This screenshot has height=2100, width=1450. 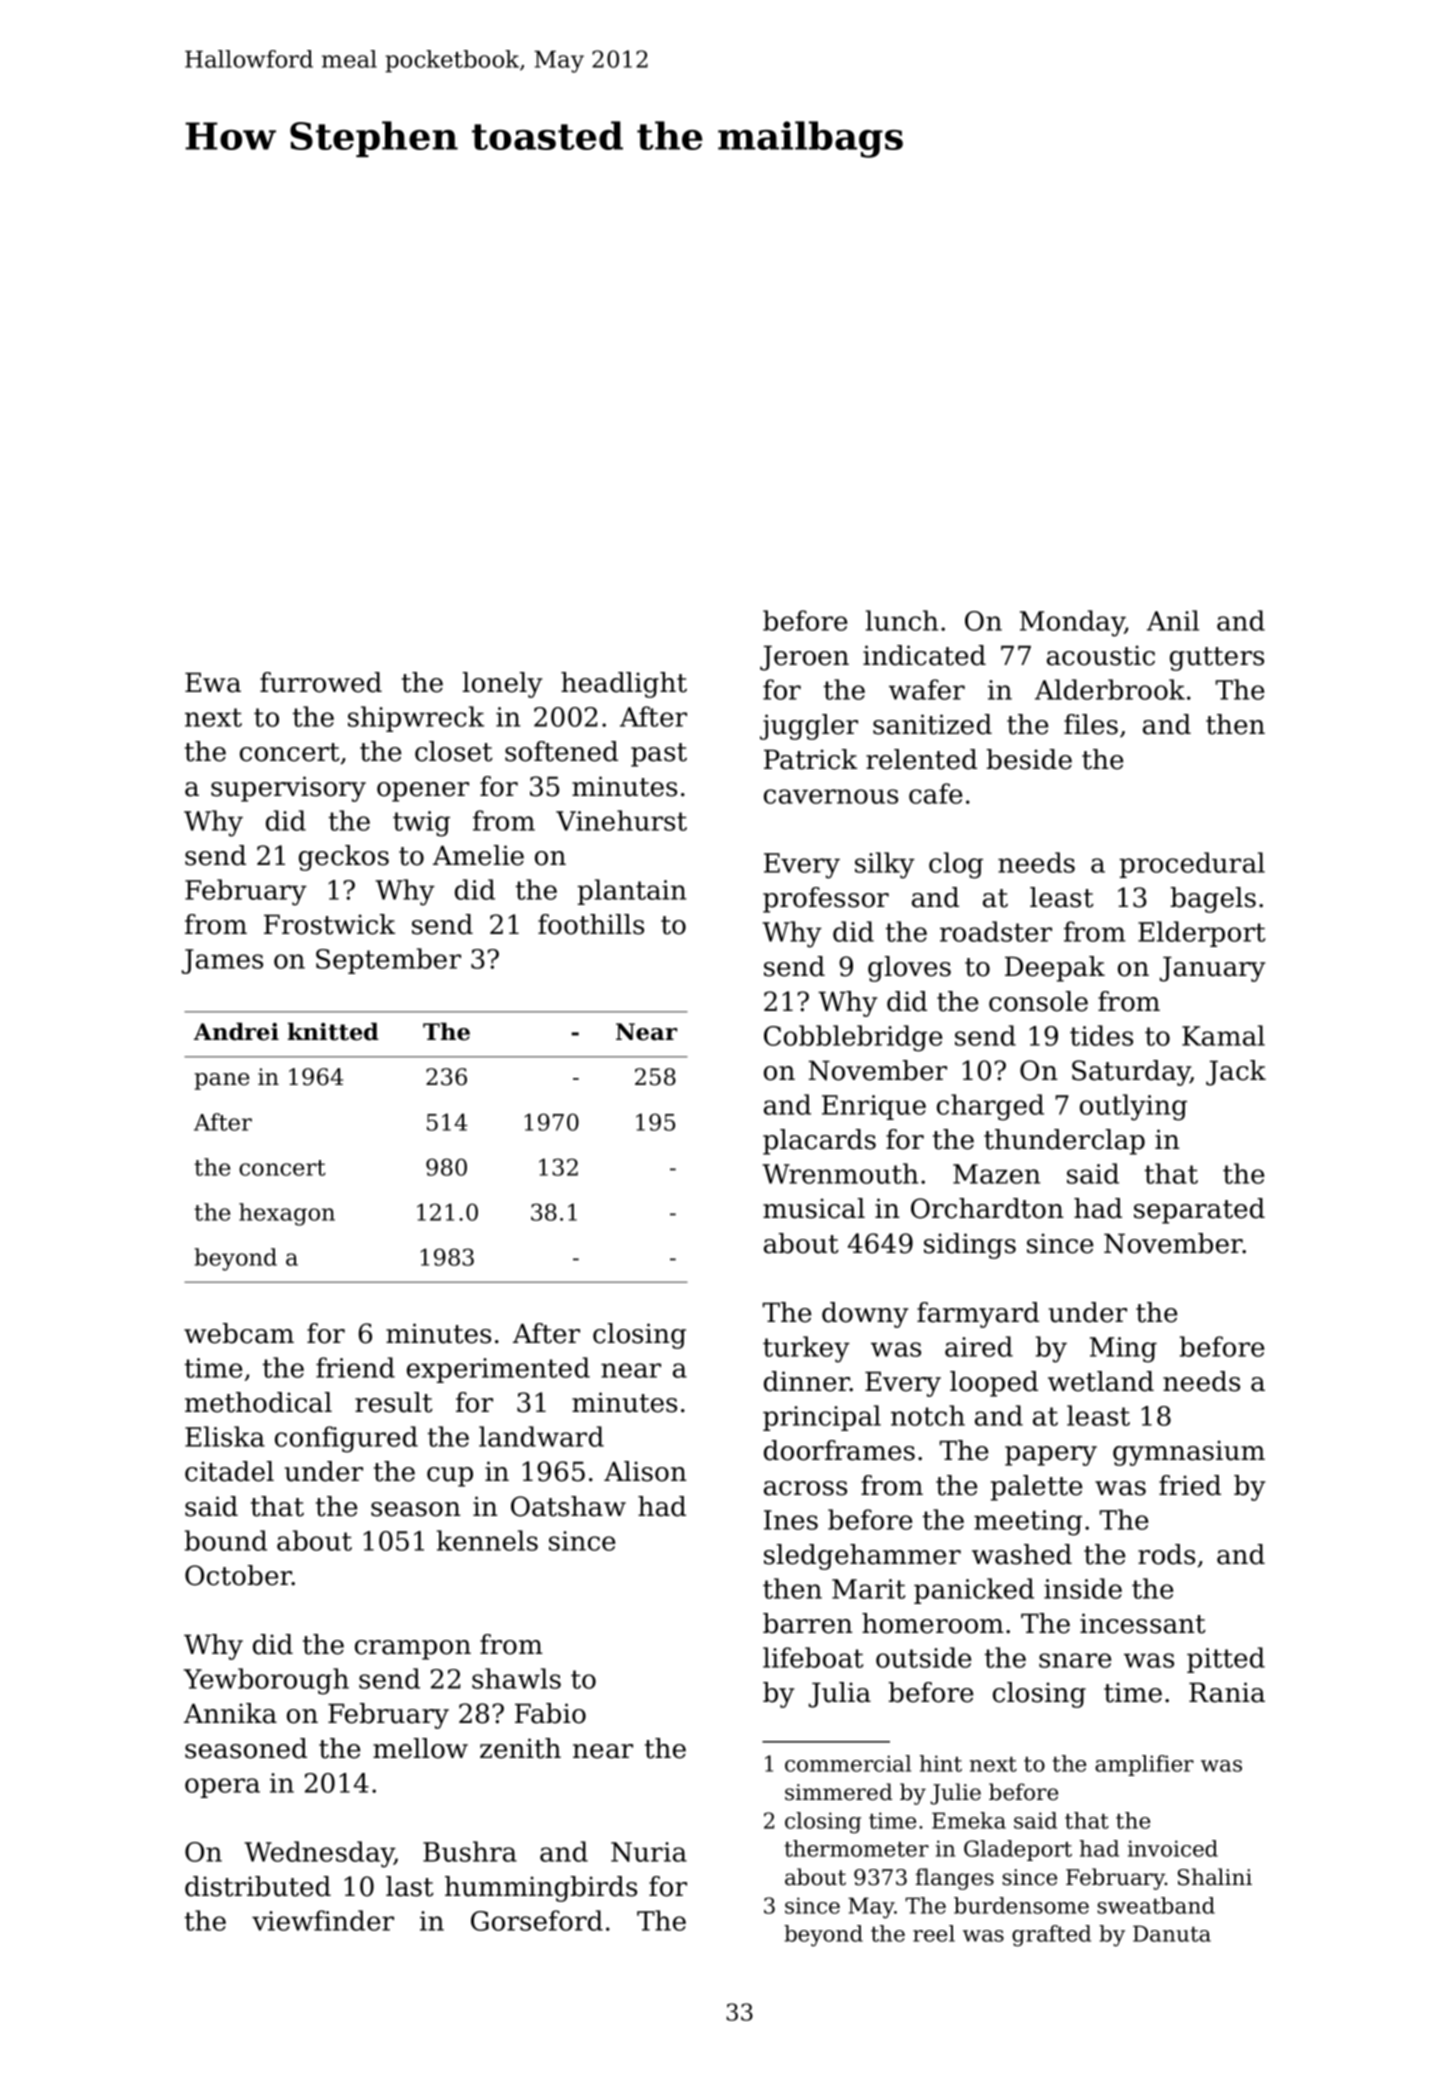 What do you see at coordinates (659, 755) in the screenshot?
I see `past` at bounding box center [659, 755].
